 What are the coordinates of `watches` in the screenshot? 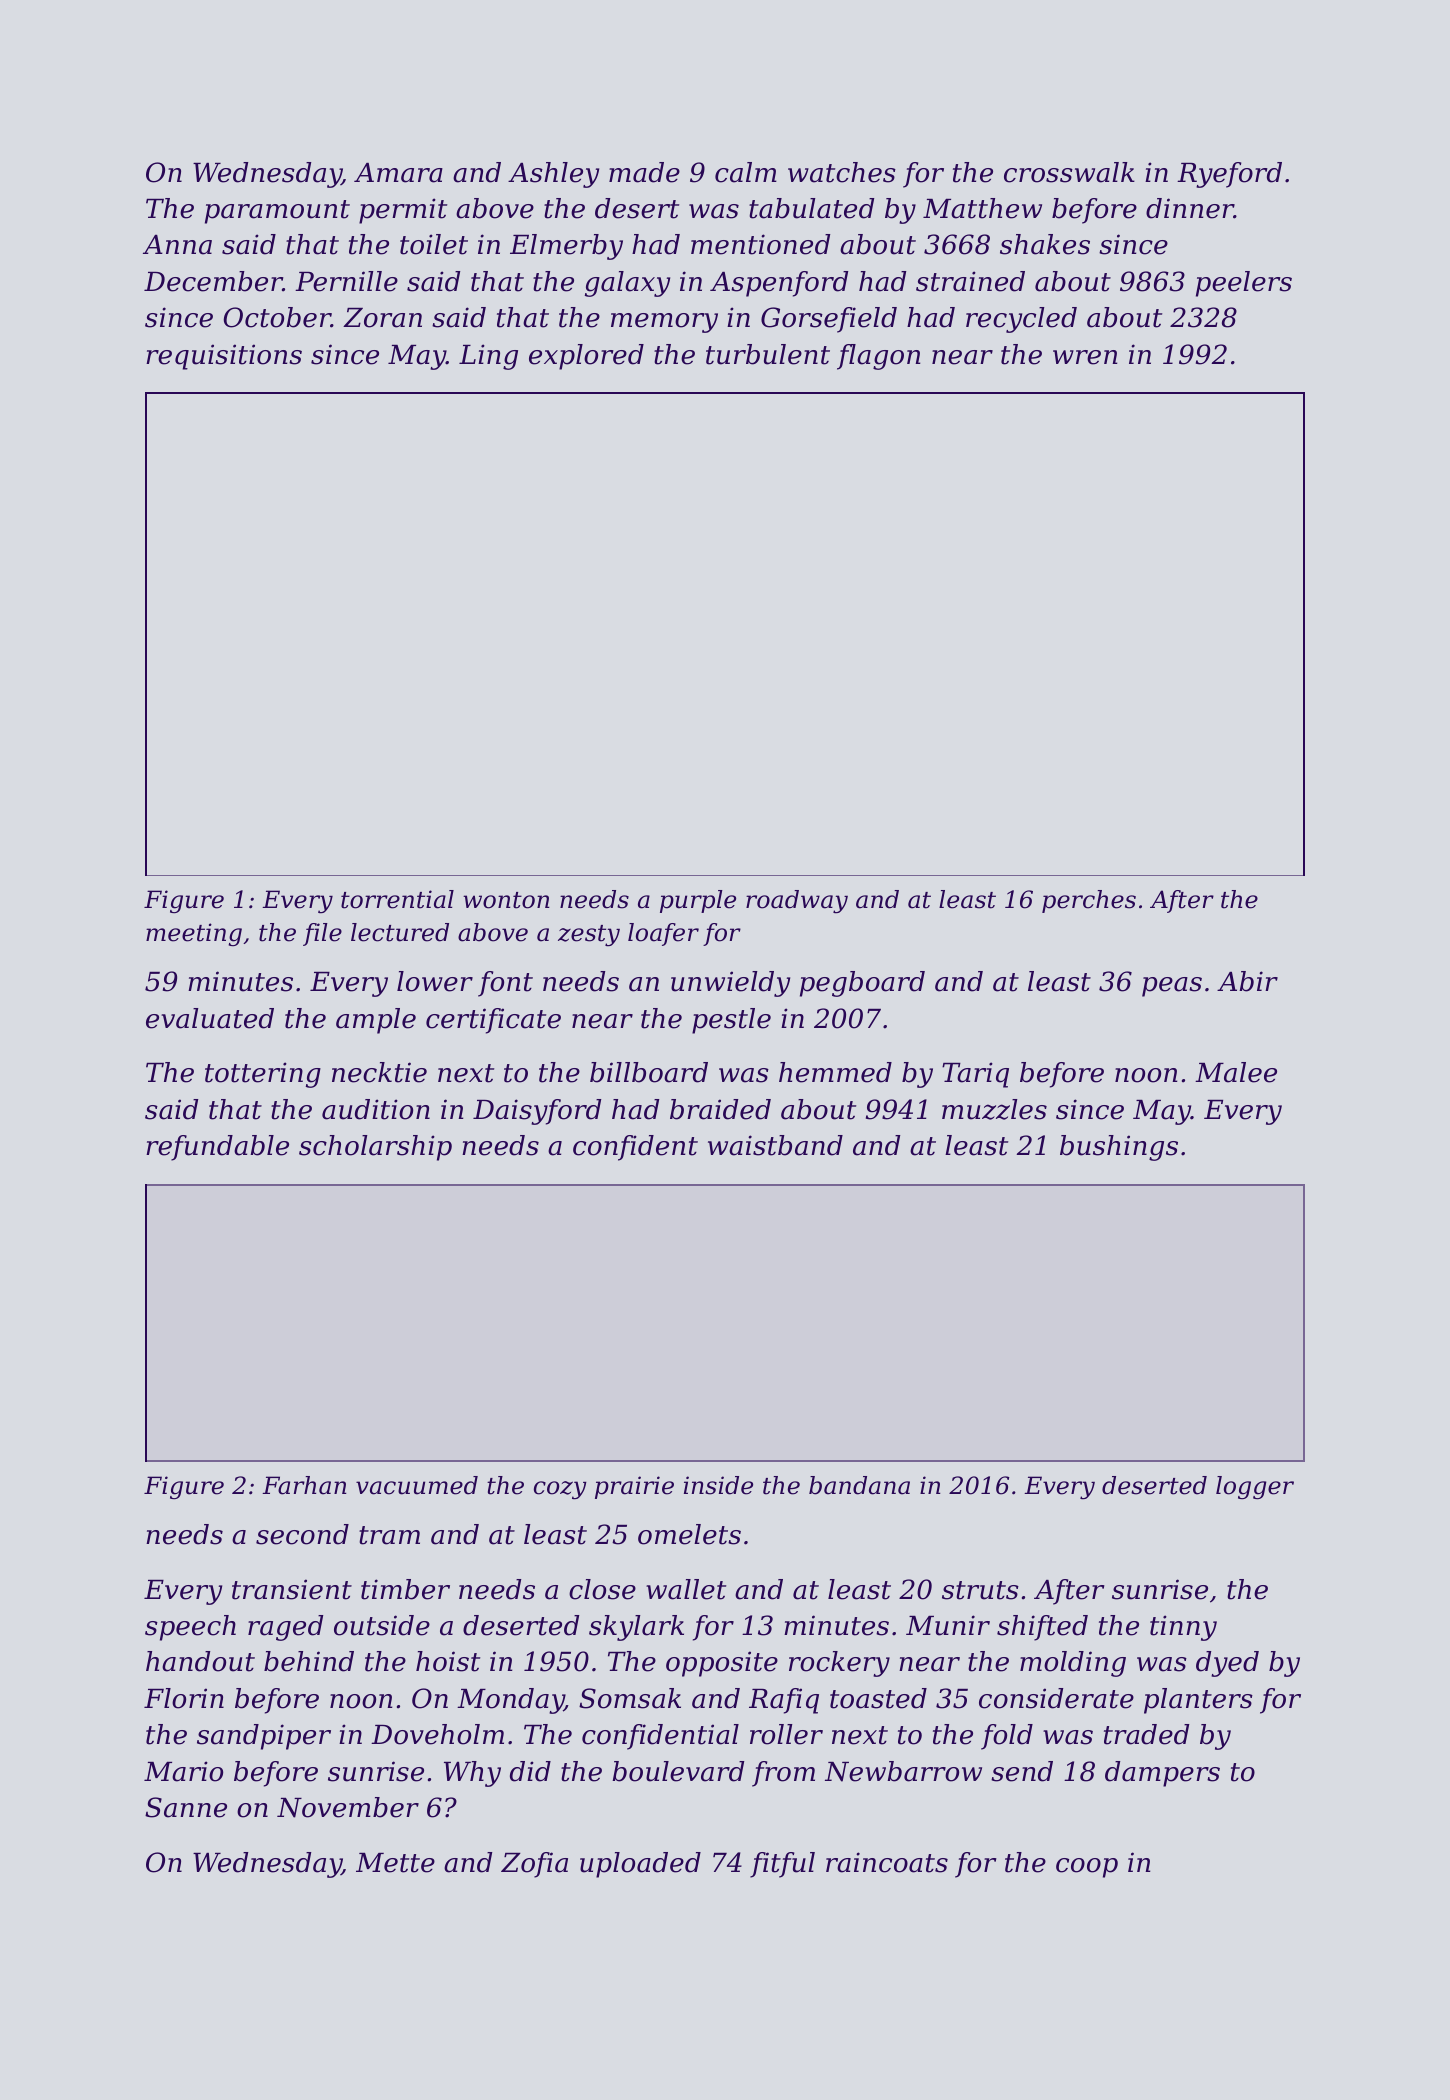 It's located at (842, 172).
